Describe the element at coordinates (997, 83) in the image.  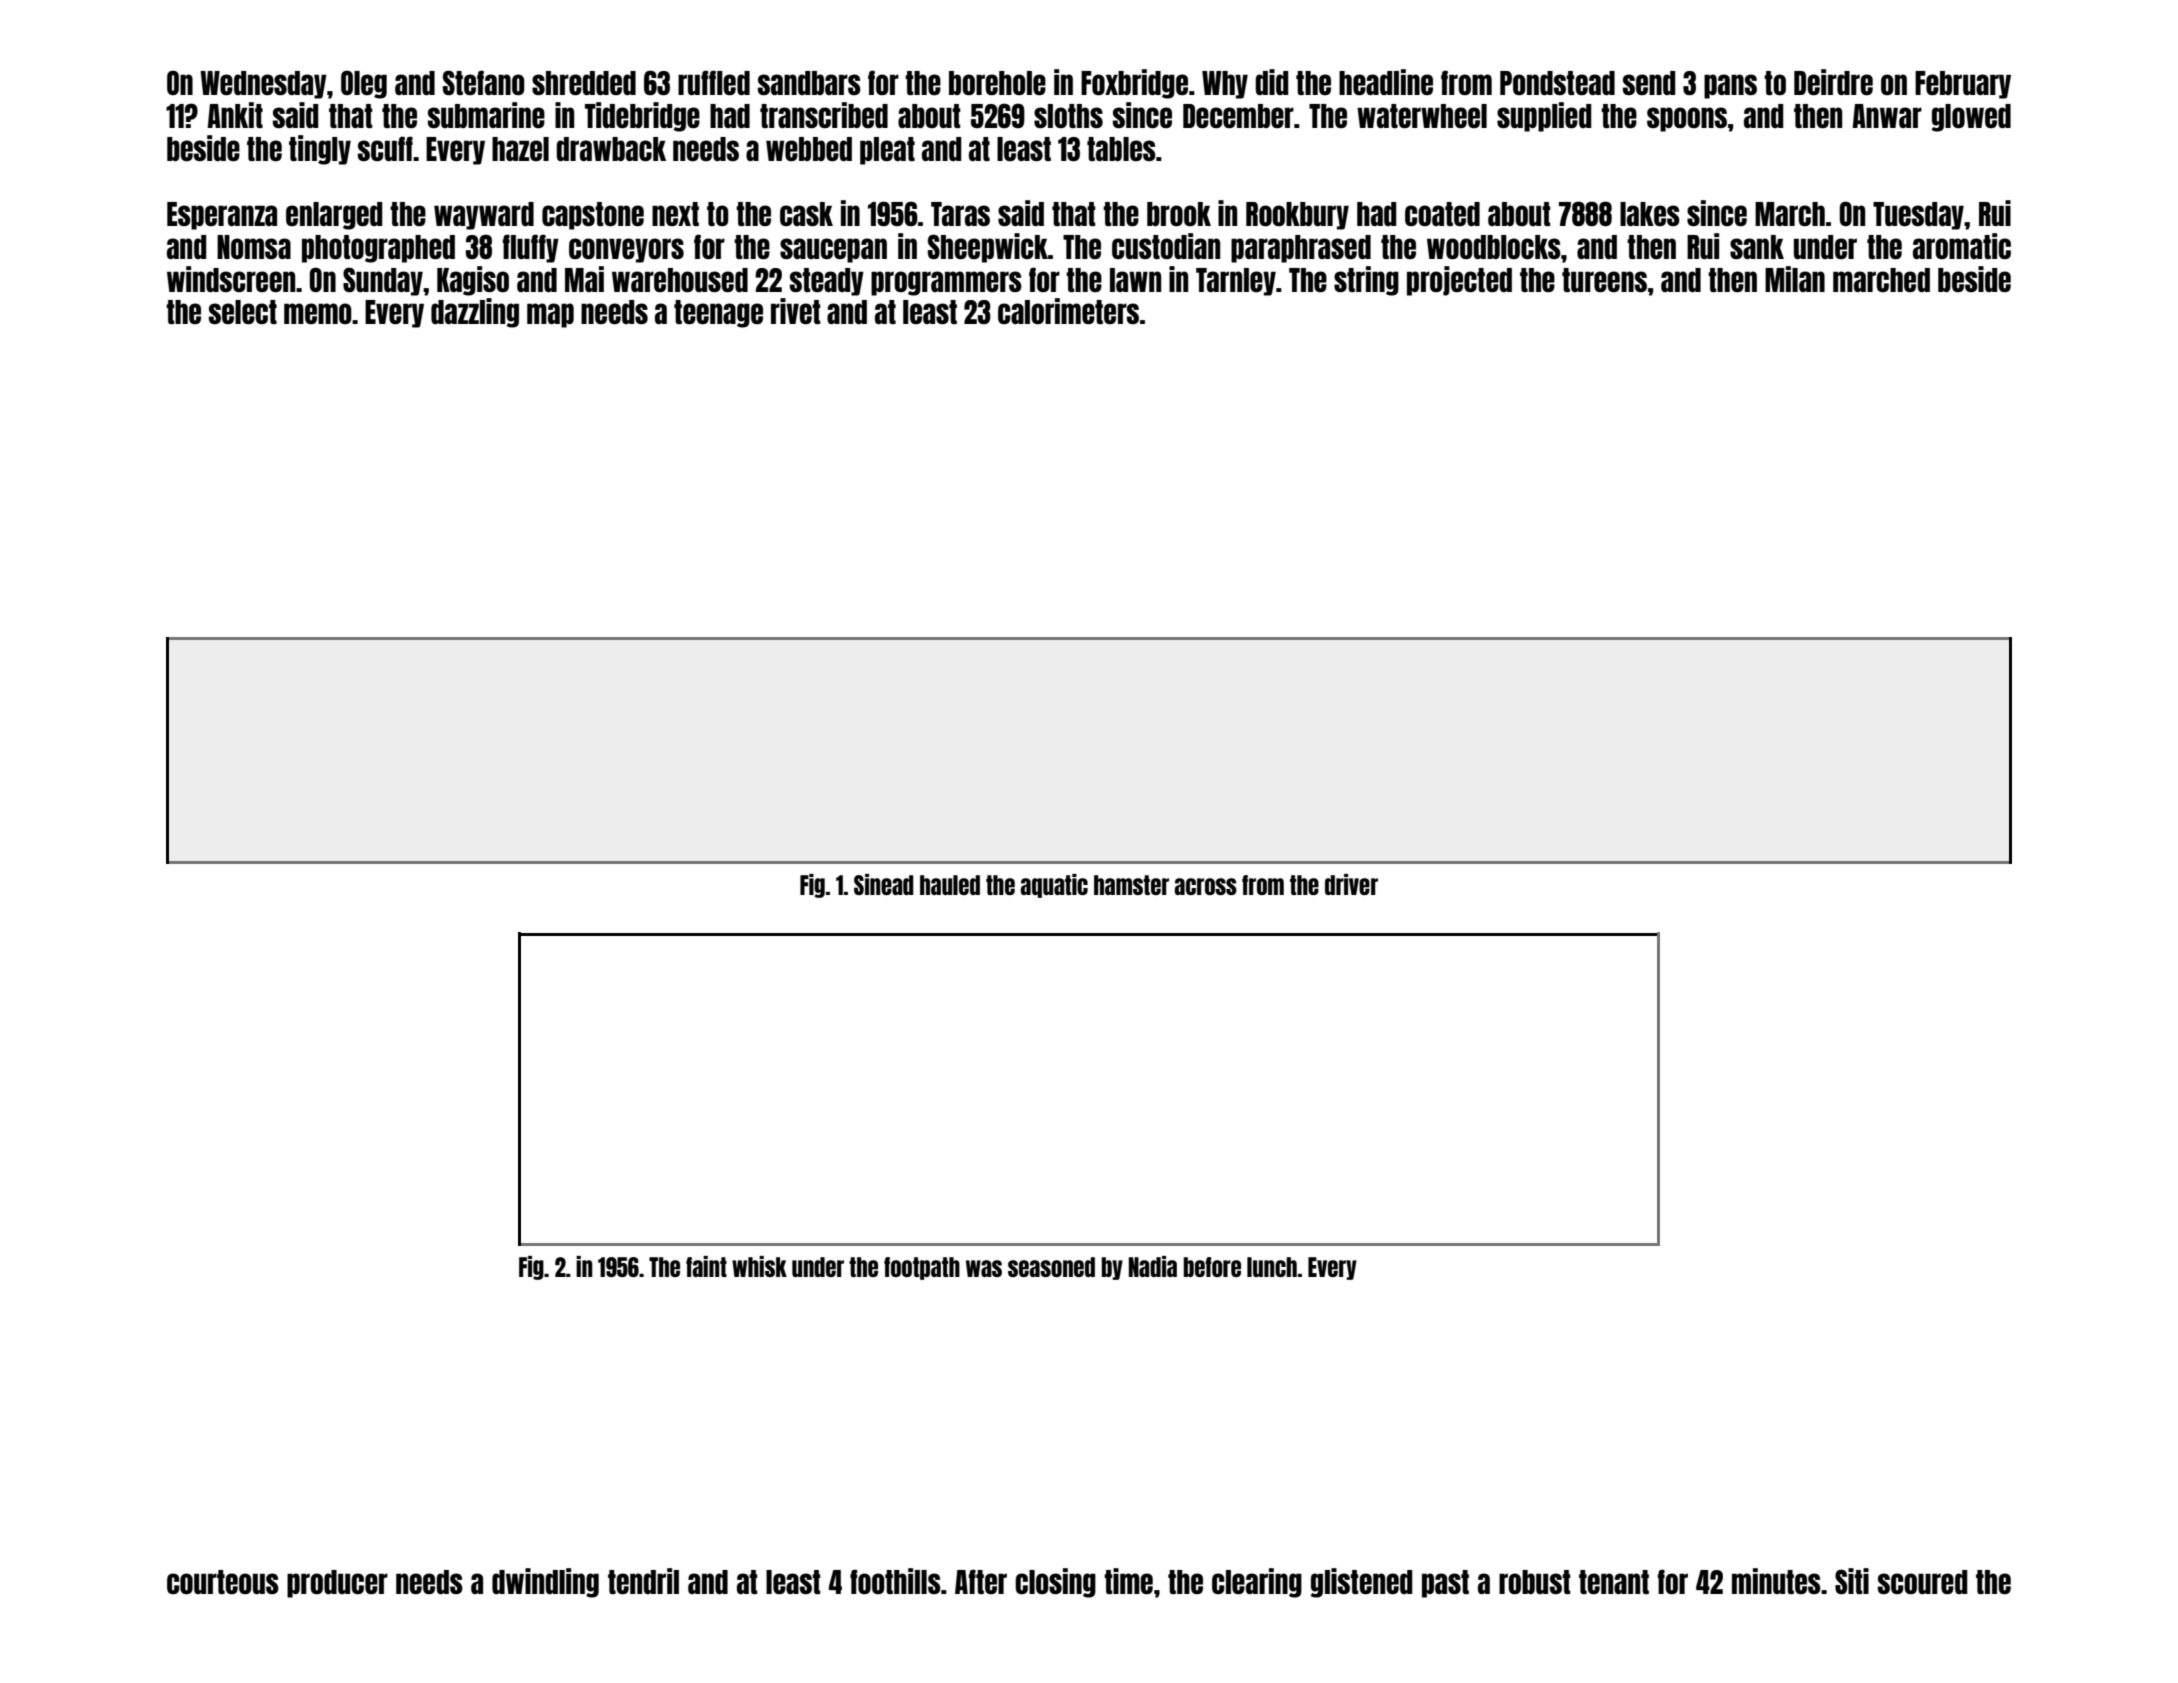
I see `borehole` at that location.
